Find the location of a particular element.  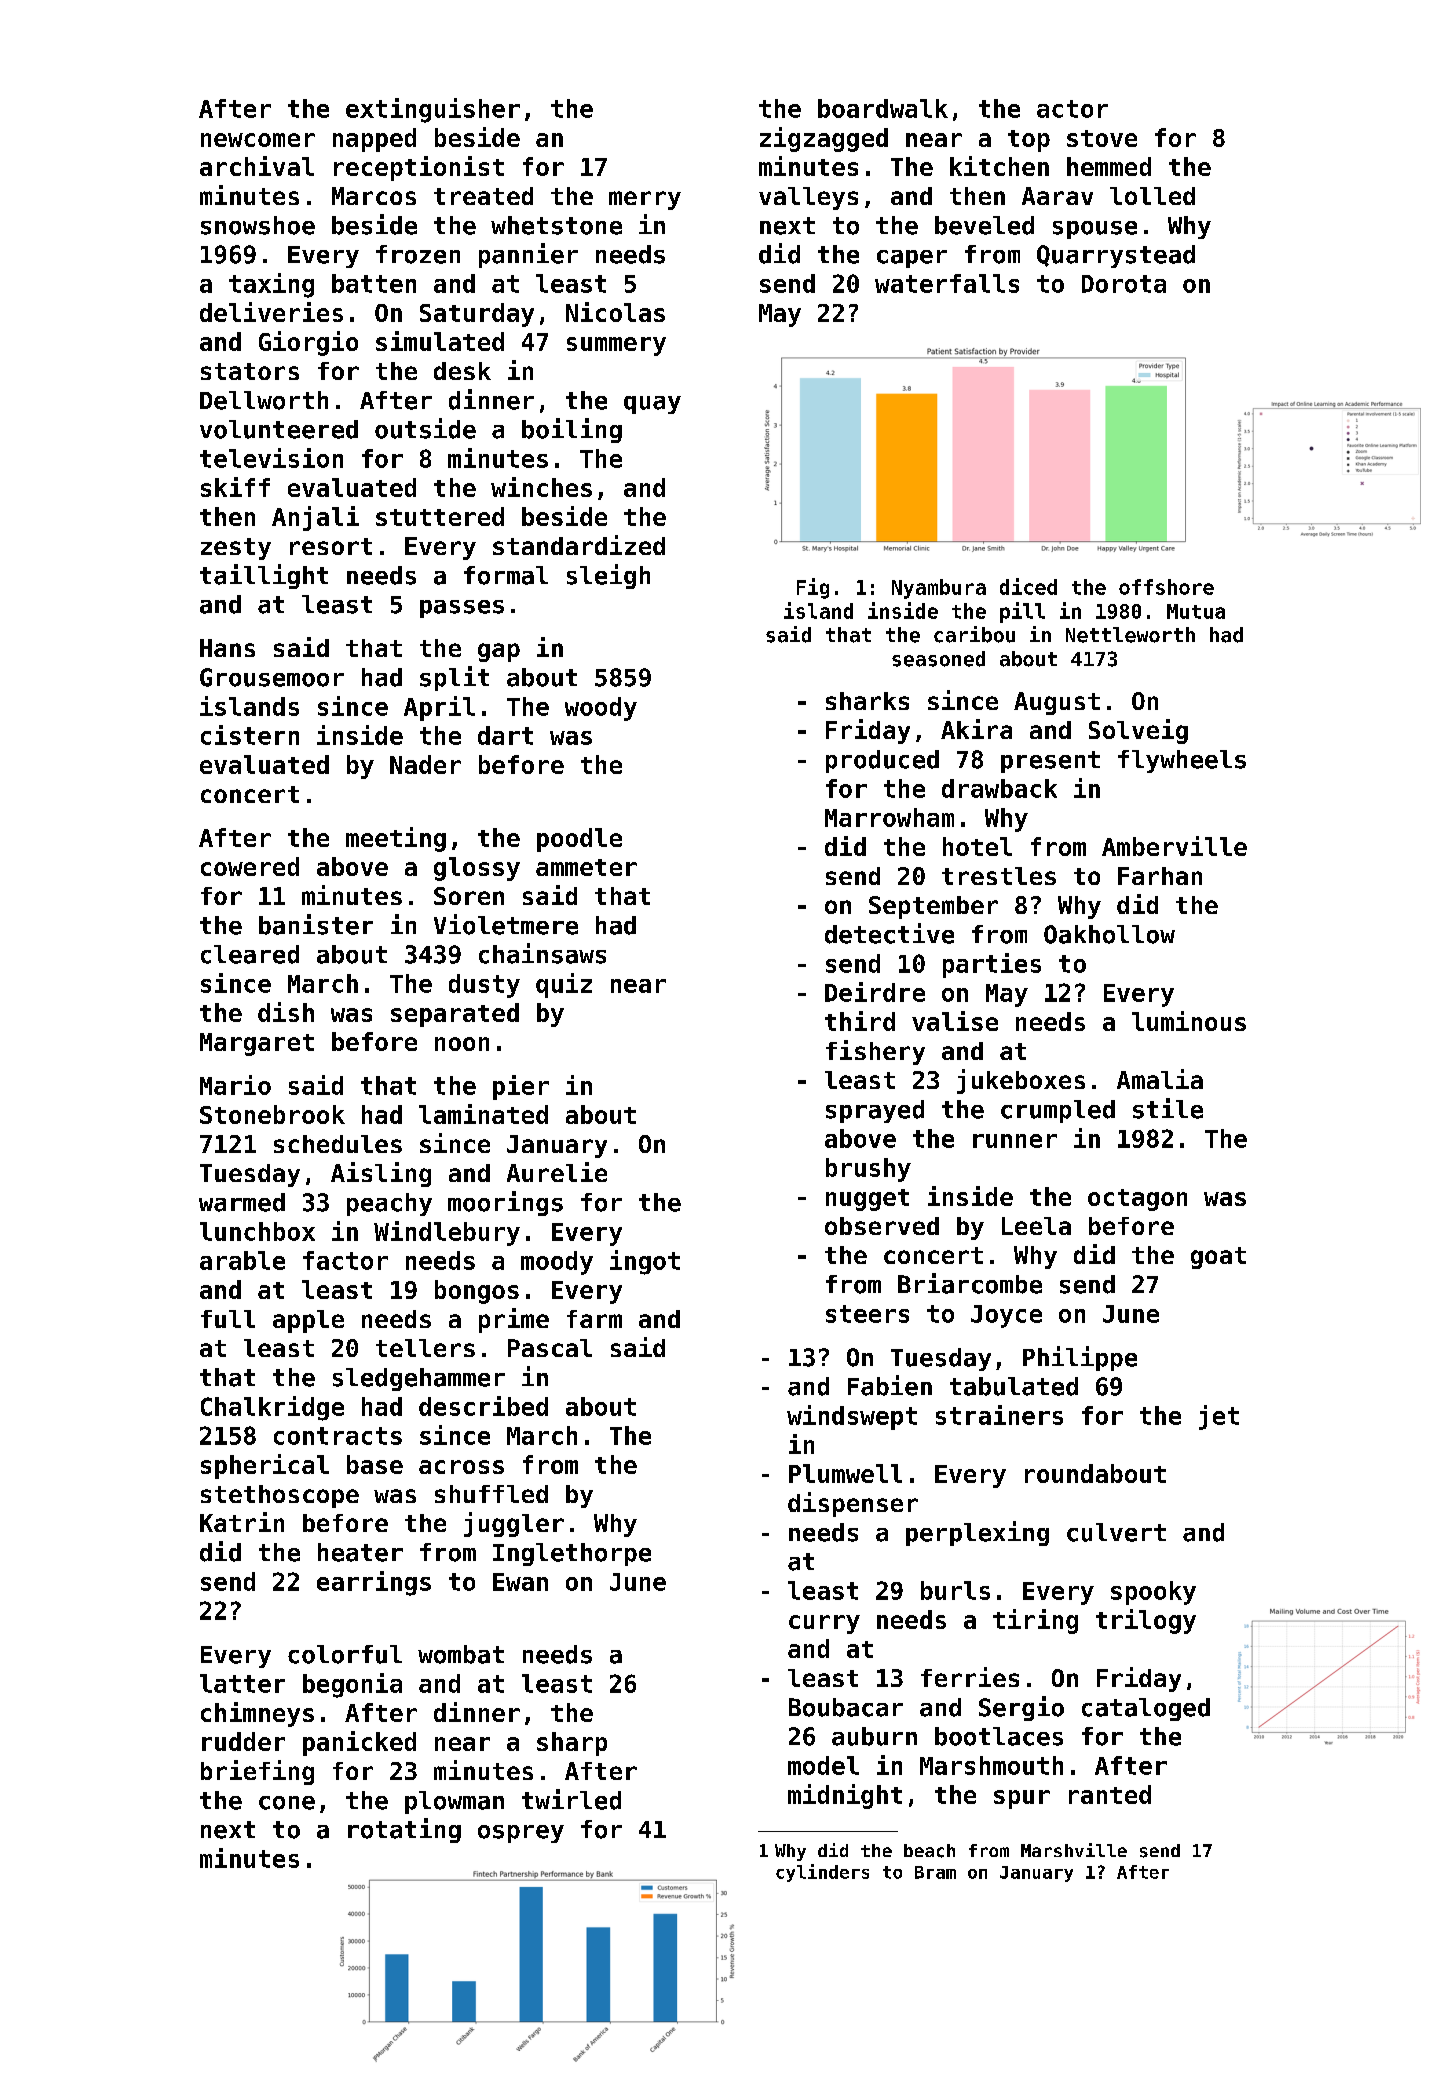

cistern is located at coordinates (250, 735).
